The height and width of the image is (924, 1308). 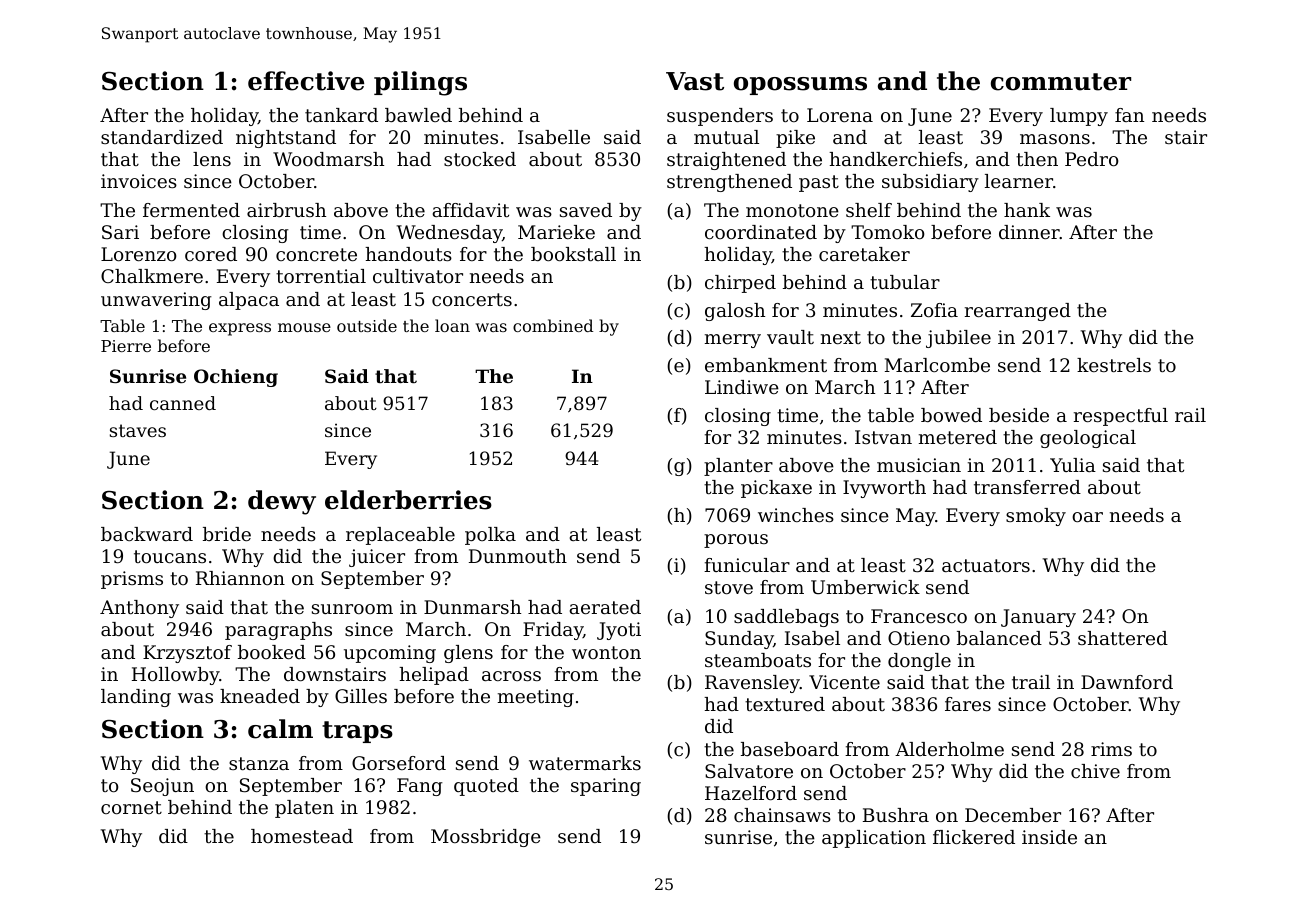 What do you see at coordinates (888, 232) in the image?
I see `Tomoko` at bounding box center [888, 232].
